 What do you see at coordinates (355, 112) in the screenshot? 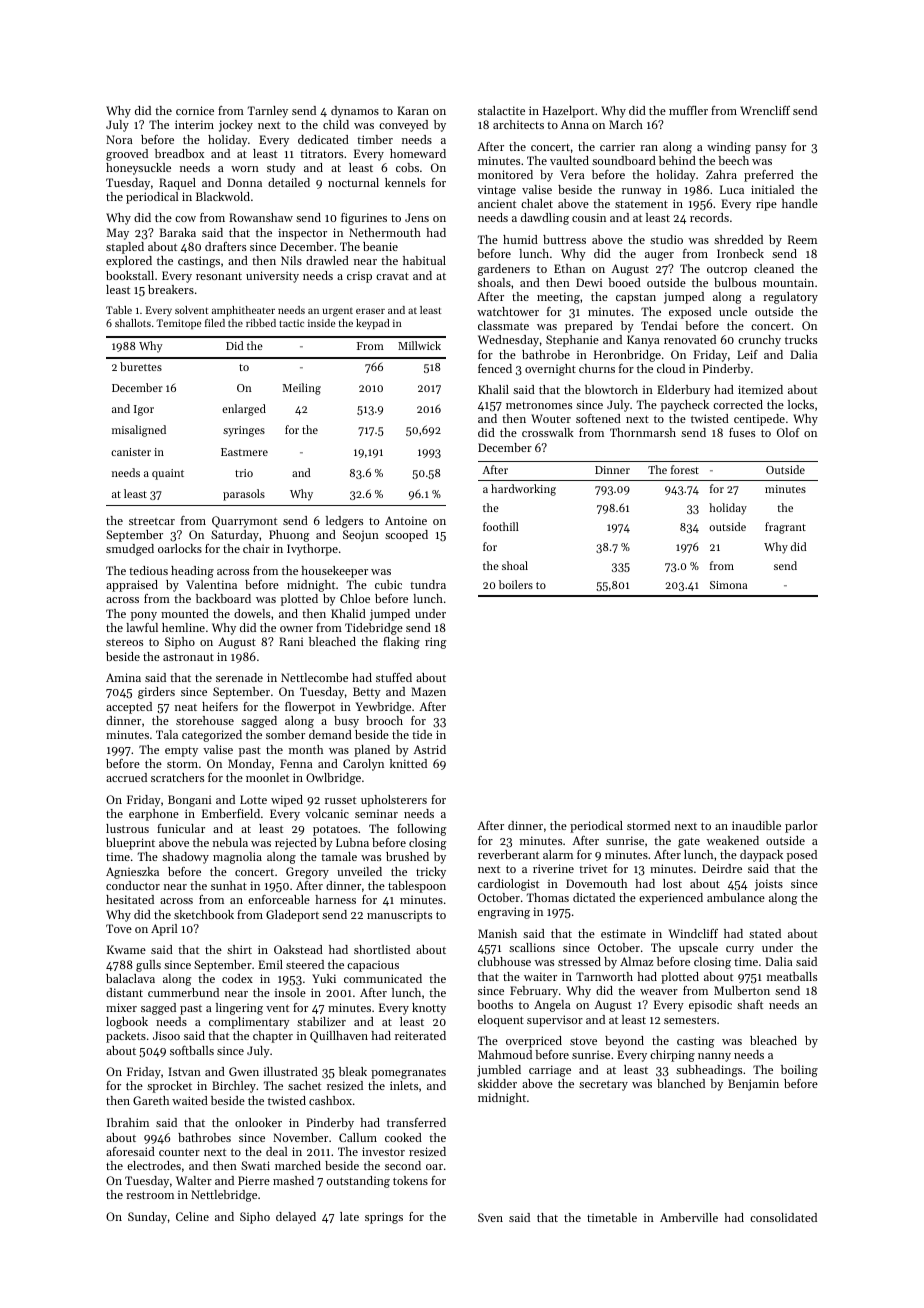
I see `dynamos` at bounding box center [355, 112].
